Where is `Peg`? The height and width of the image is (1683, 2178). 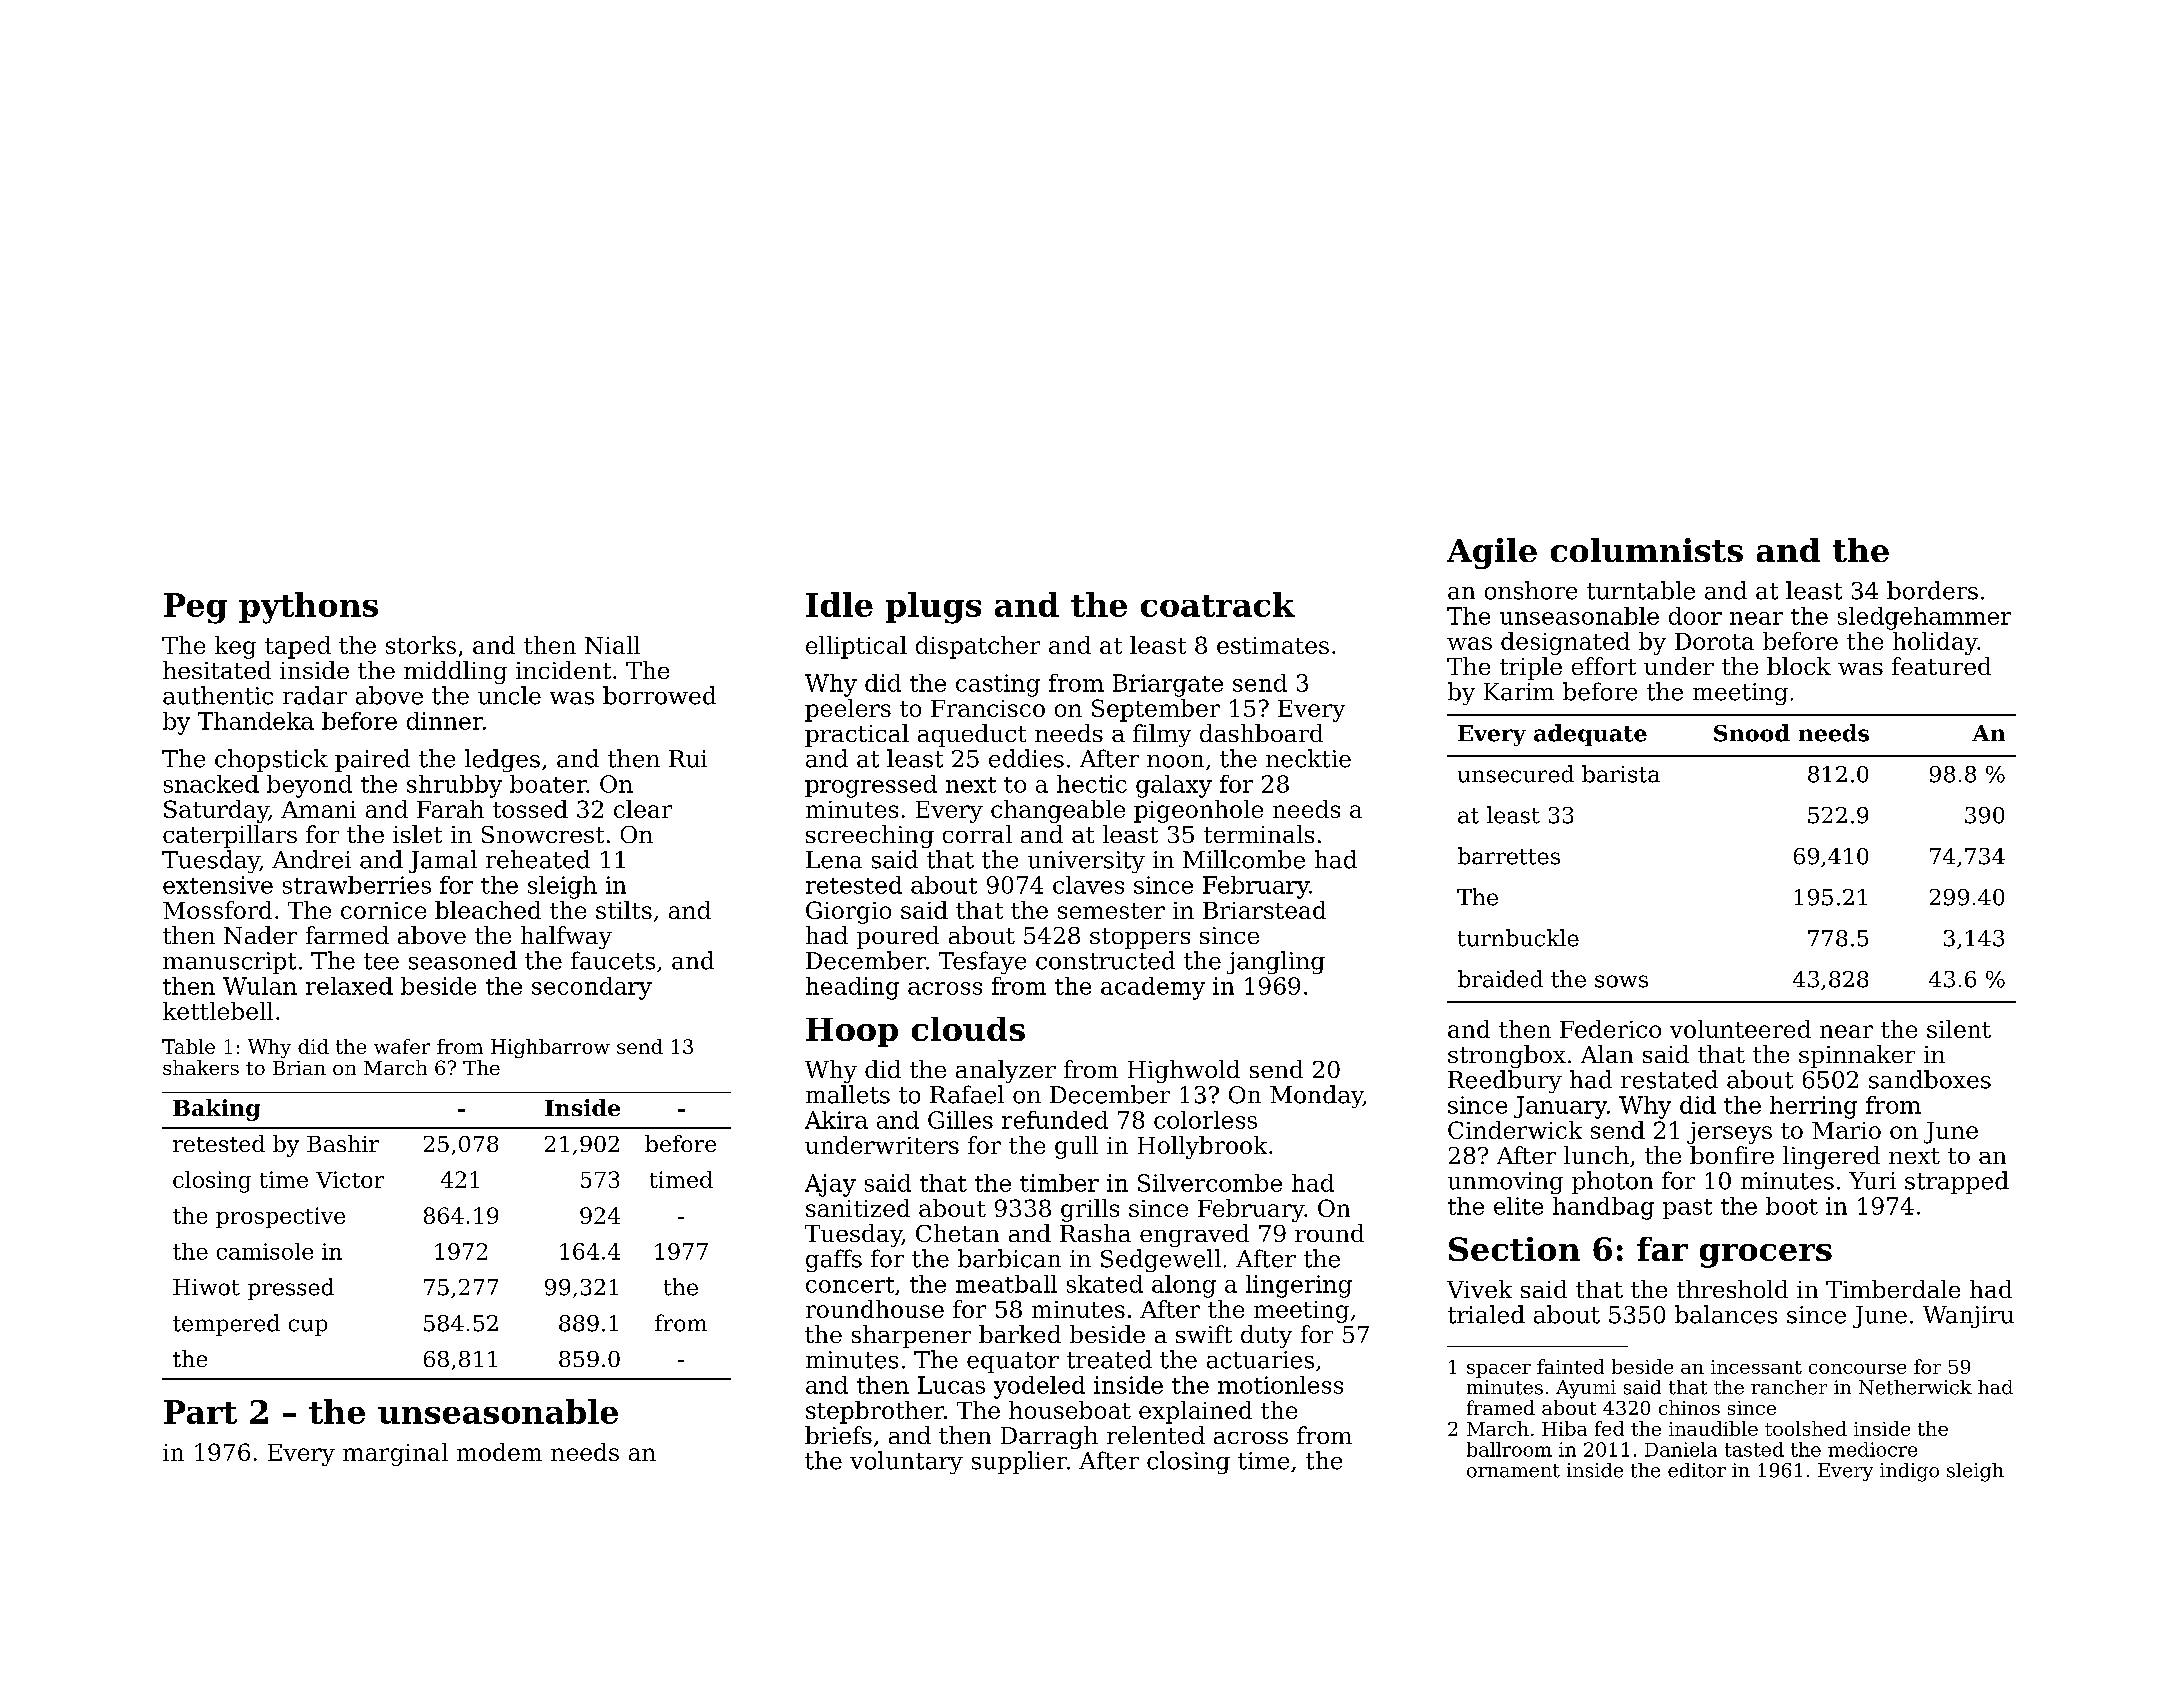
Peg is located at coordinates (195, 608).
